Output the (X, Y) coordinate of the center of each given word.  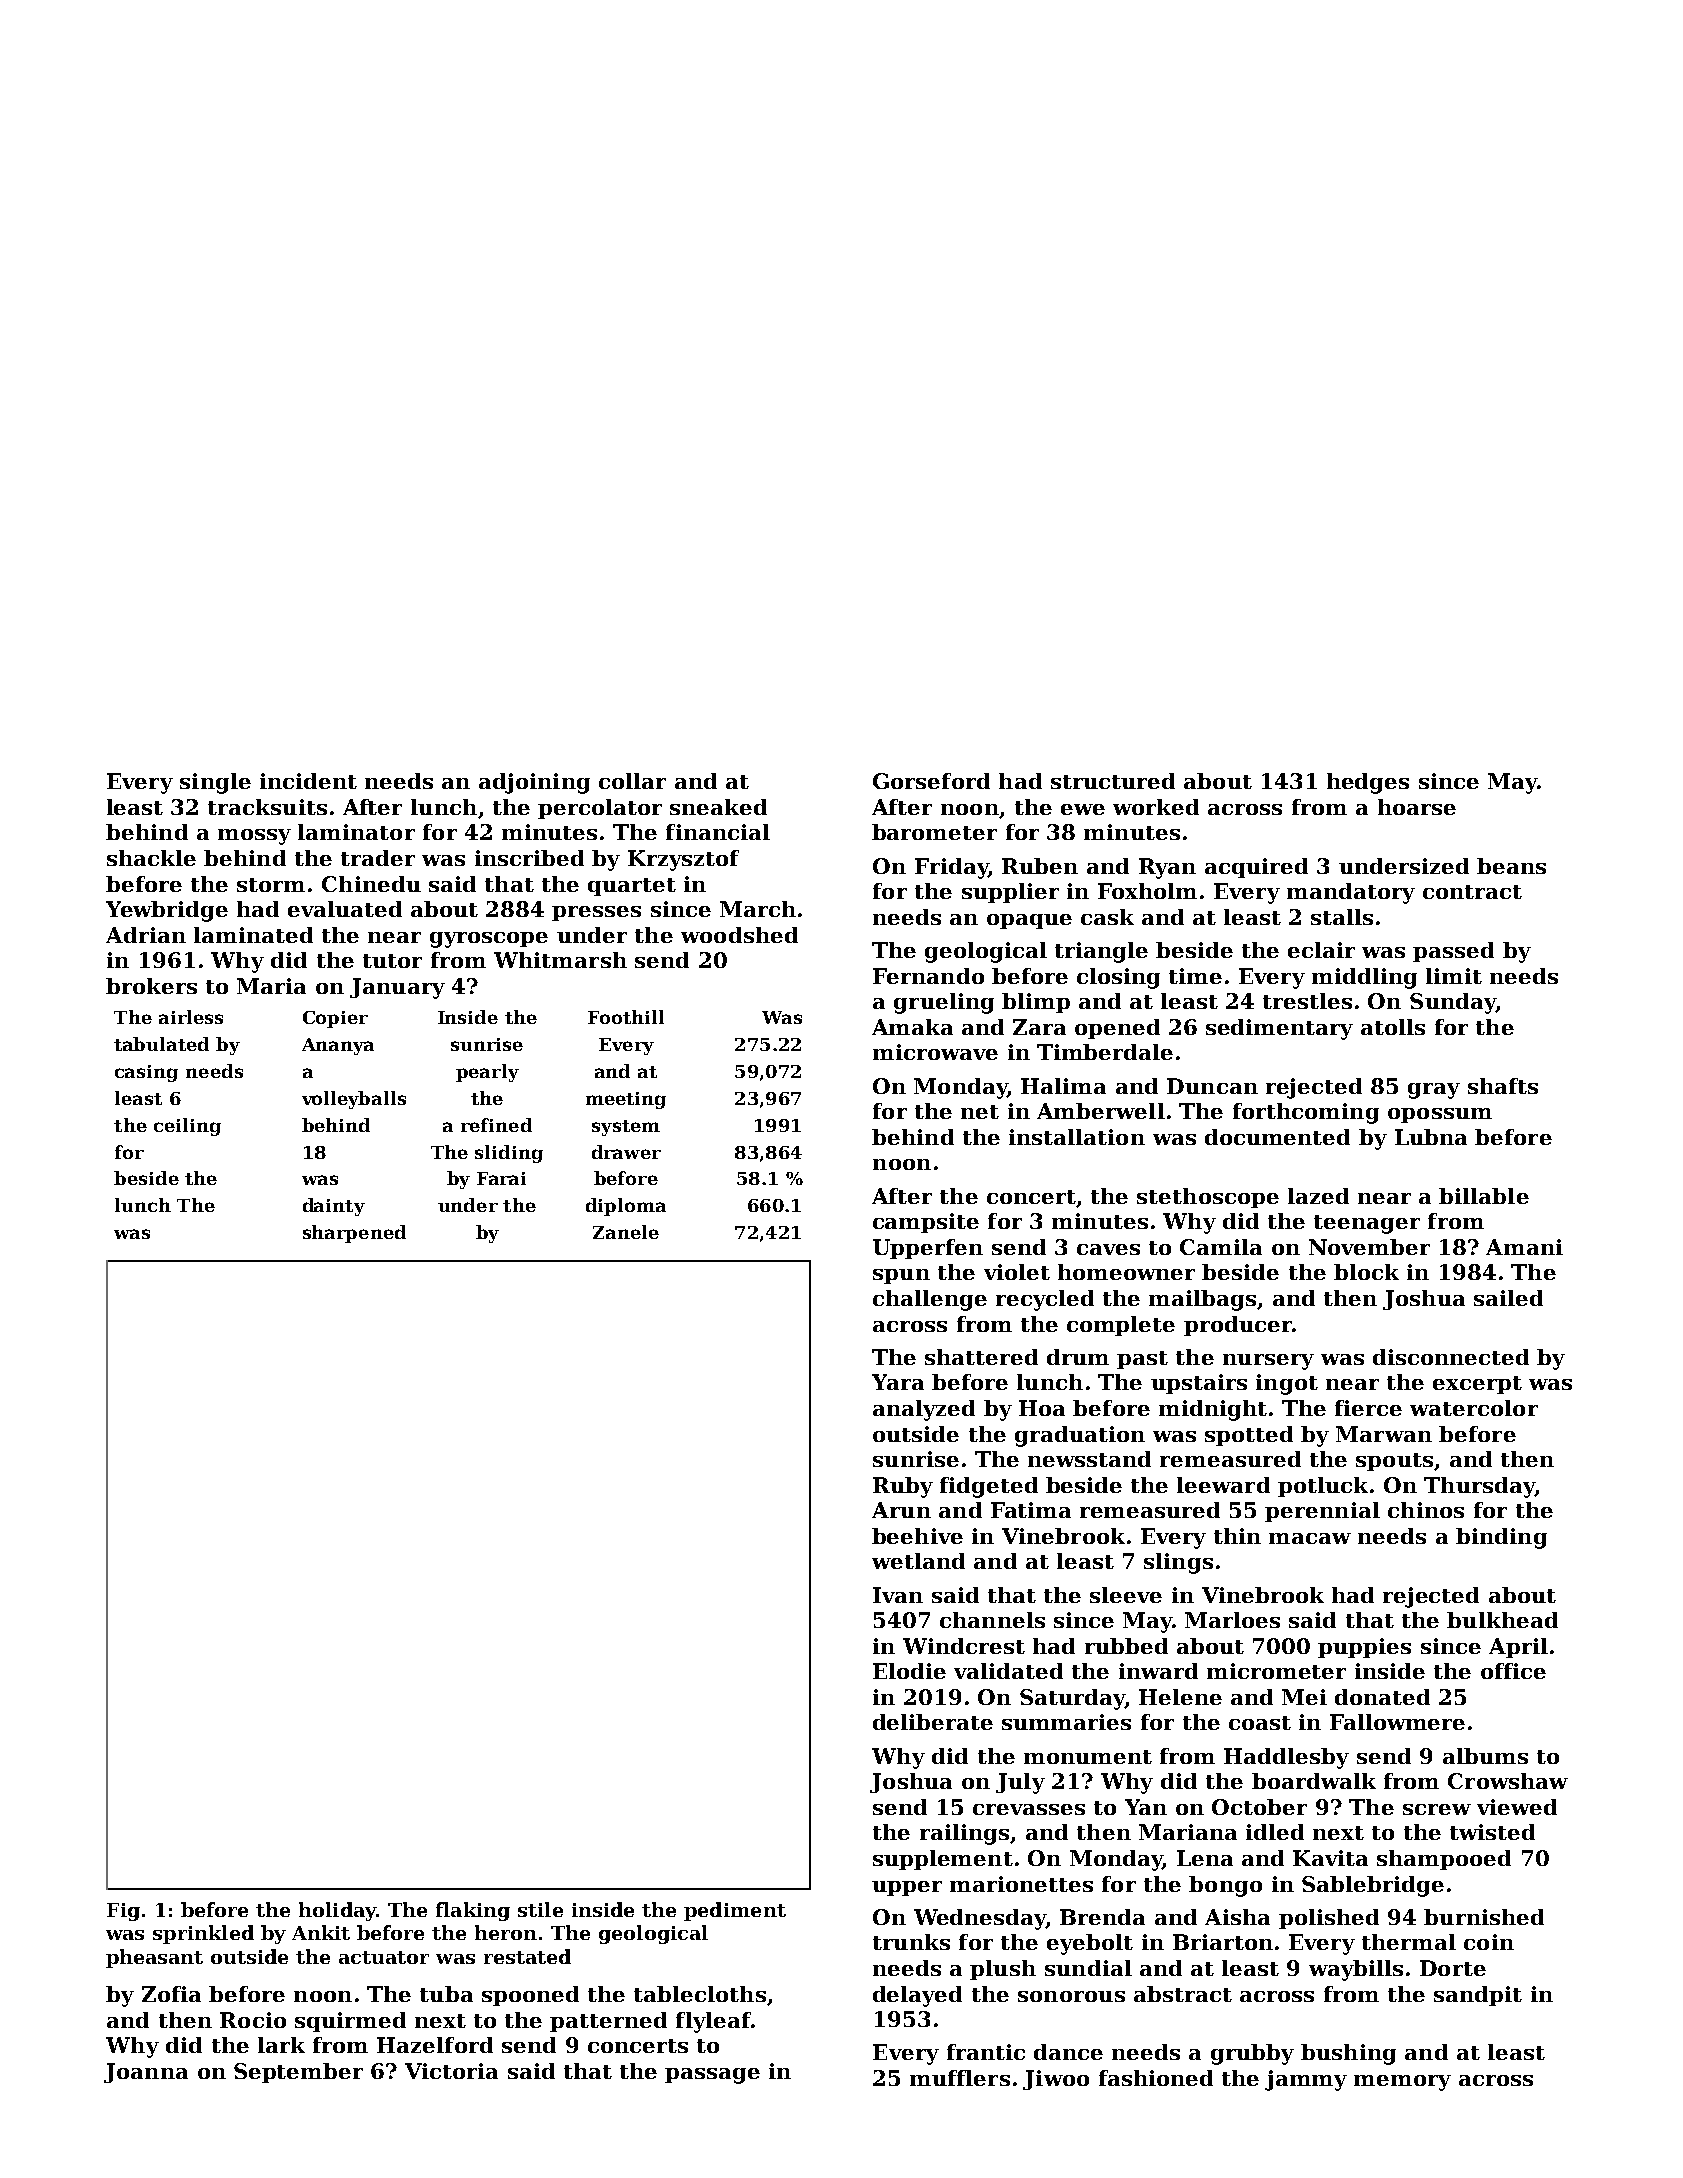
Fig (123, 1912)
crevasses (1029, 1809)
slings (1178, 1563)
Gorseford (931, 781)
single (215, 783)
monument (1088, 1757)
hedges (1368, 783)
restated (527, 1956)
